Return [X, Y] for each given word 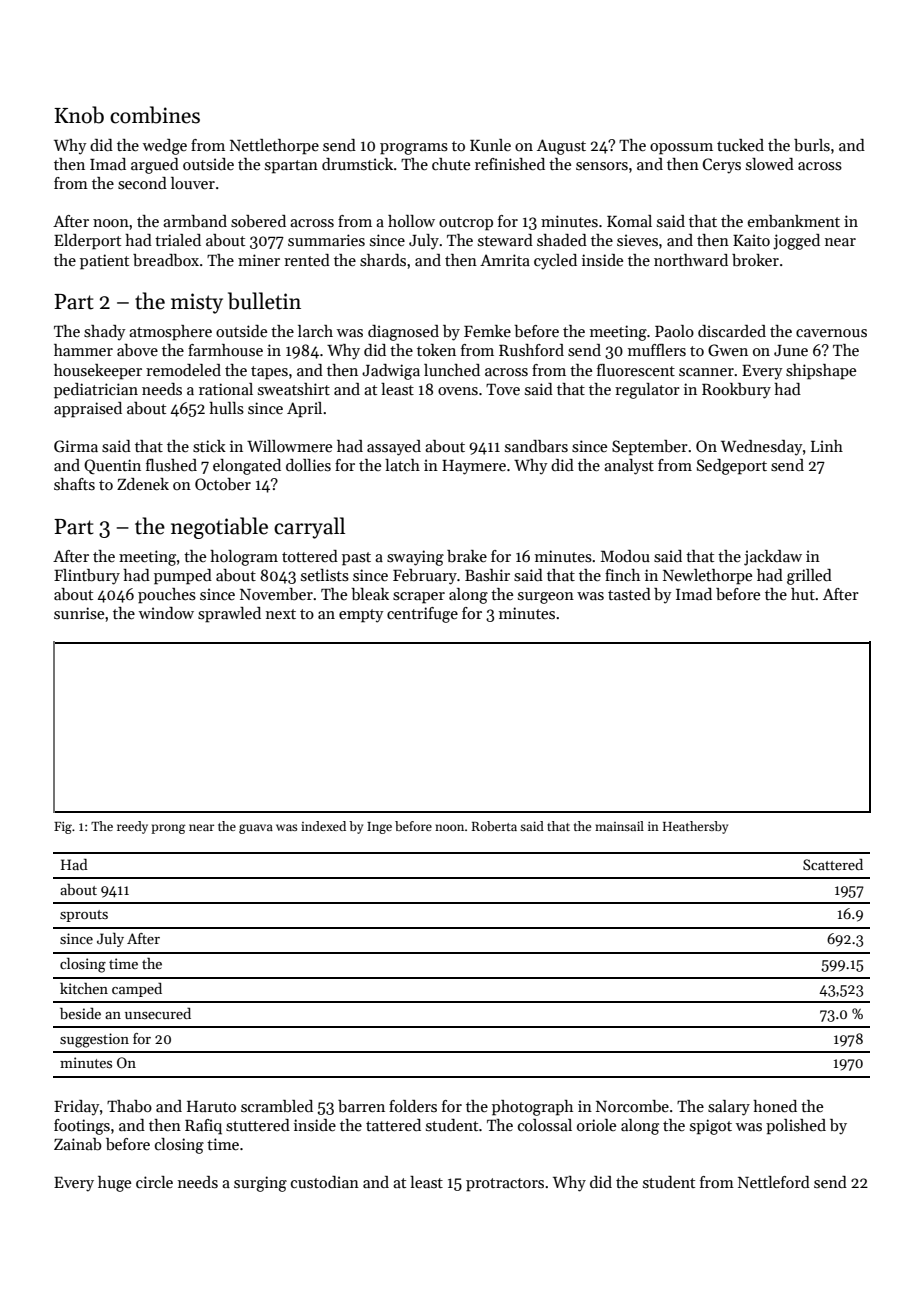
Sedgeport [732, 467]
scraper [419, 598]
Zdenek [143, 484]
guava [256, 829]
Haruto [211, 1106]
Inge [379, 828]
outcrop [466, 224]
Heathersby [695, 827]
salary [729, 1108]
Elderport [87, 242]
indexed [323, 826]
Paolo [674, 331]
